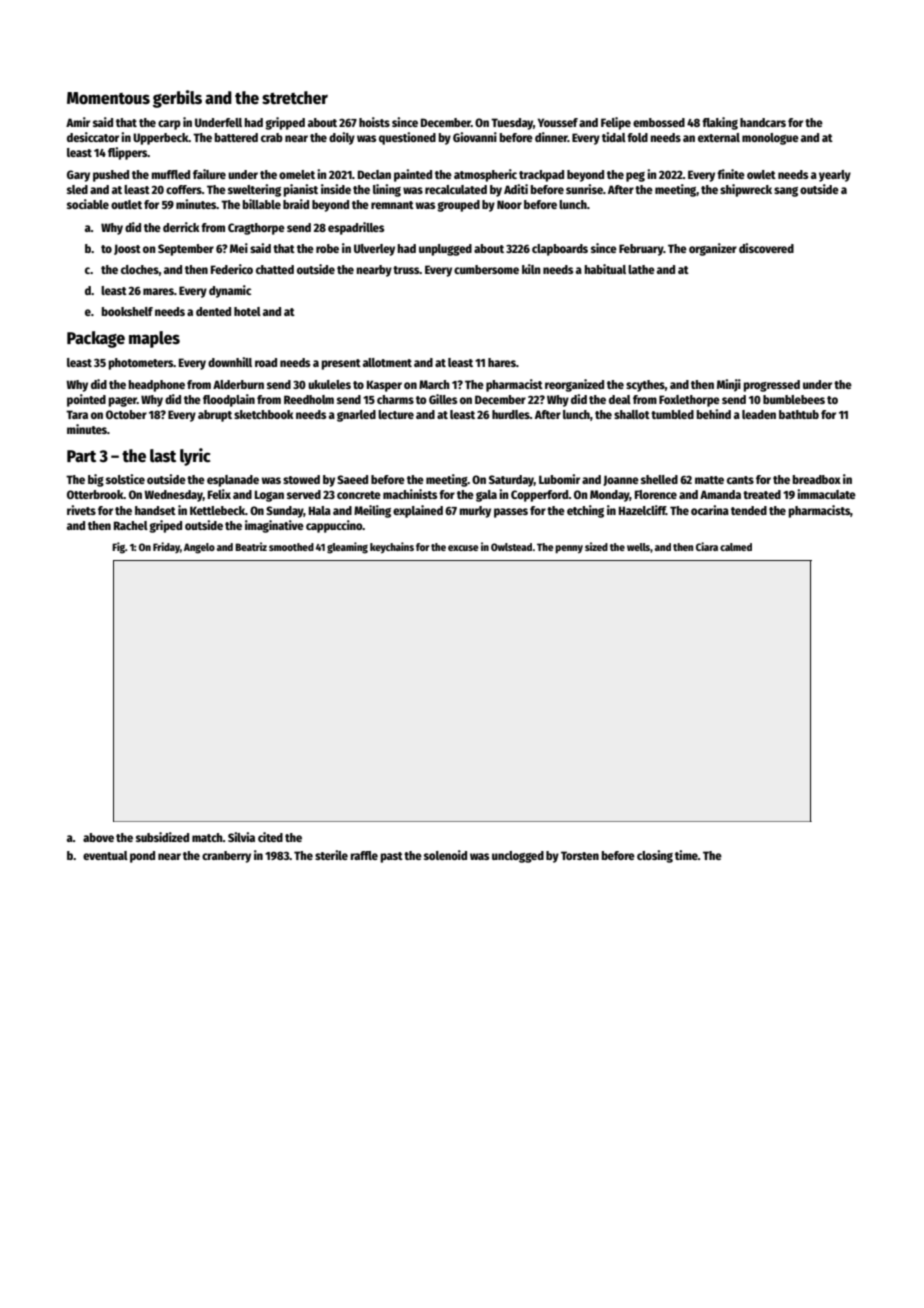  What do you see at coordinates (162, 837) in the document?
I see `subsidized` at bounding box center [162, 837].
